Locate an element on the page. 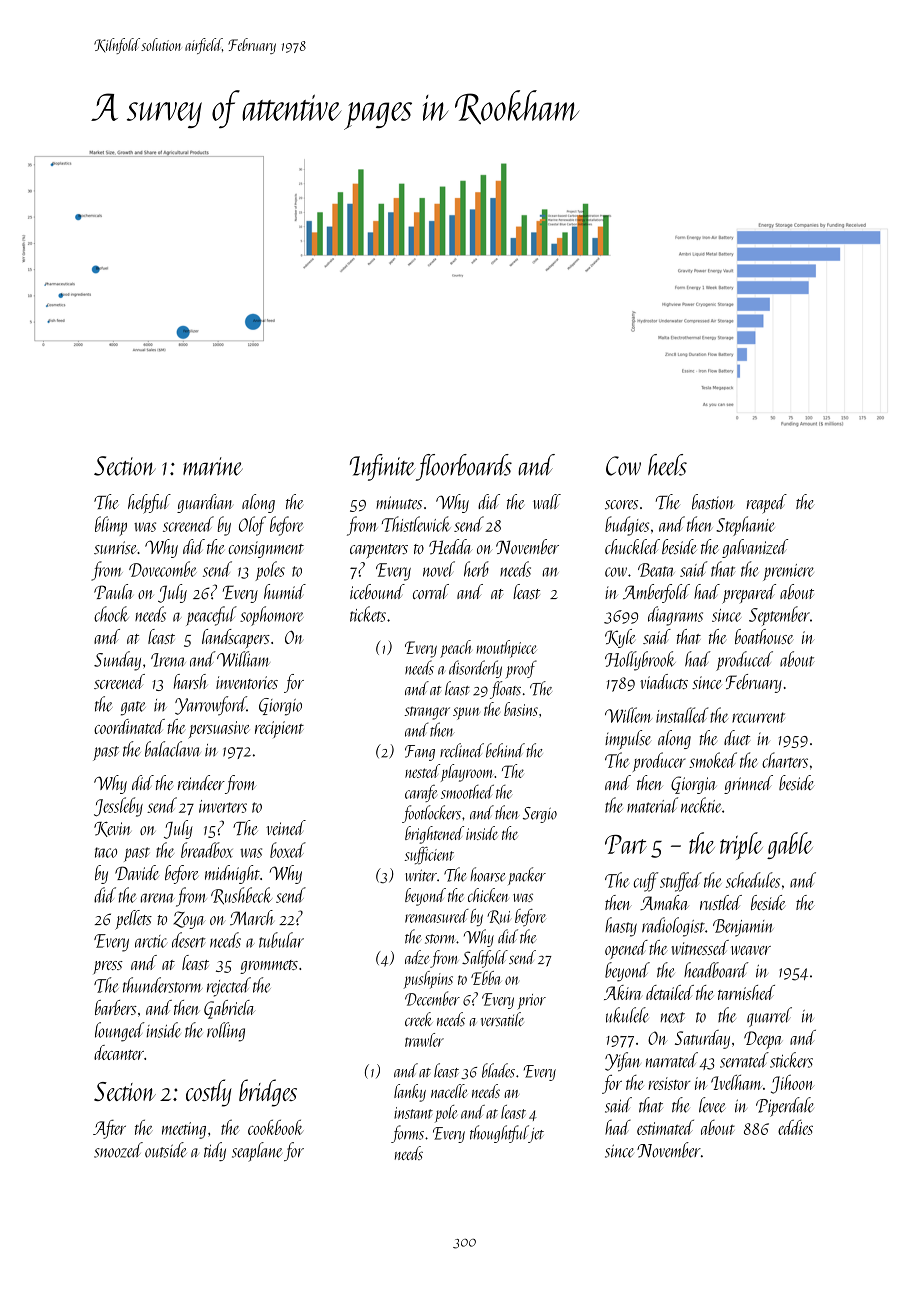 The height and width of the page is (1316, 908). smoked is located at coordinates (713, 760).
